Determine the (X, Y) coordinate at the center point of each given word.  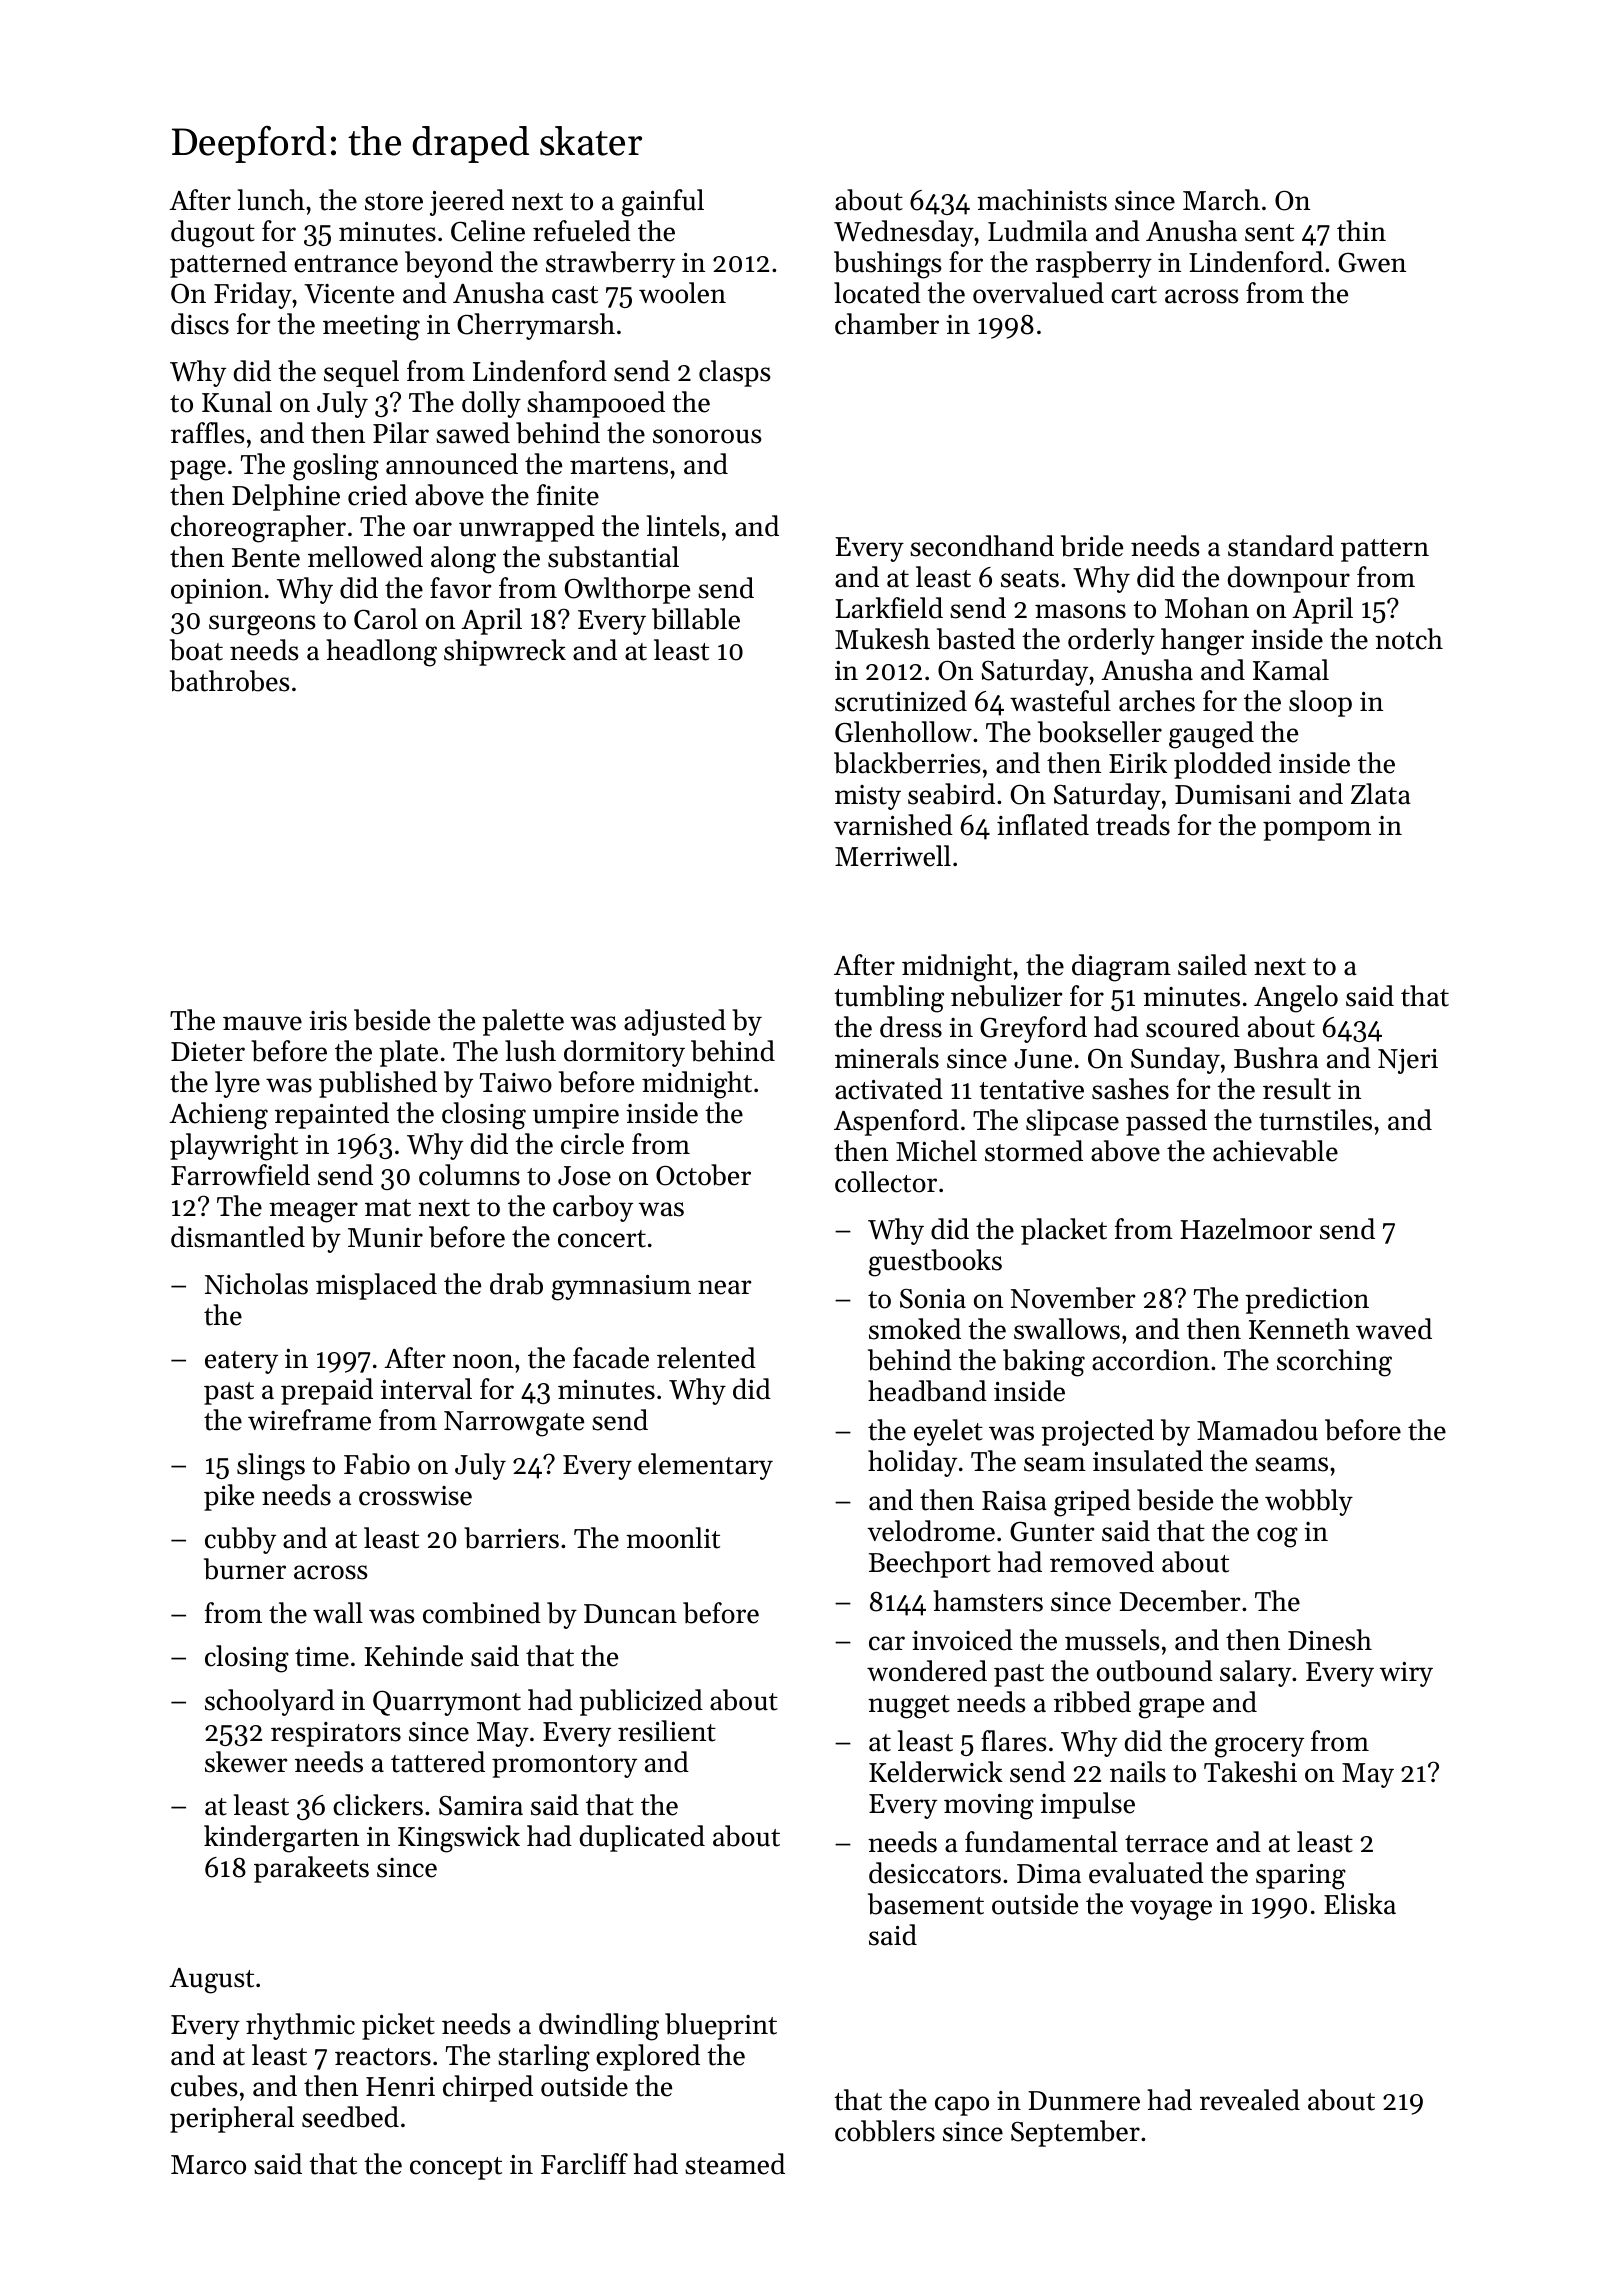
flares (1014, 1741)
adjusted (675, 1022)
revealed (1250, 2100)
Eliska (1360, 1904)
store (394, 202)
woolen (682, 293)
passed (1166, 1122)
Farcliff (584, 2164)
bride (1092, 546)
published (378, 1084)
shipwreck (505, 652)
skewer (246, 1762)
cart (1134, 295)
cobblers (885, 2131)
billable (696, 619)
